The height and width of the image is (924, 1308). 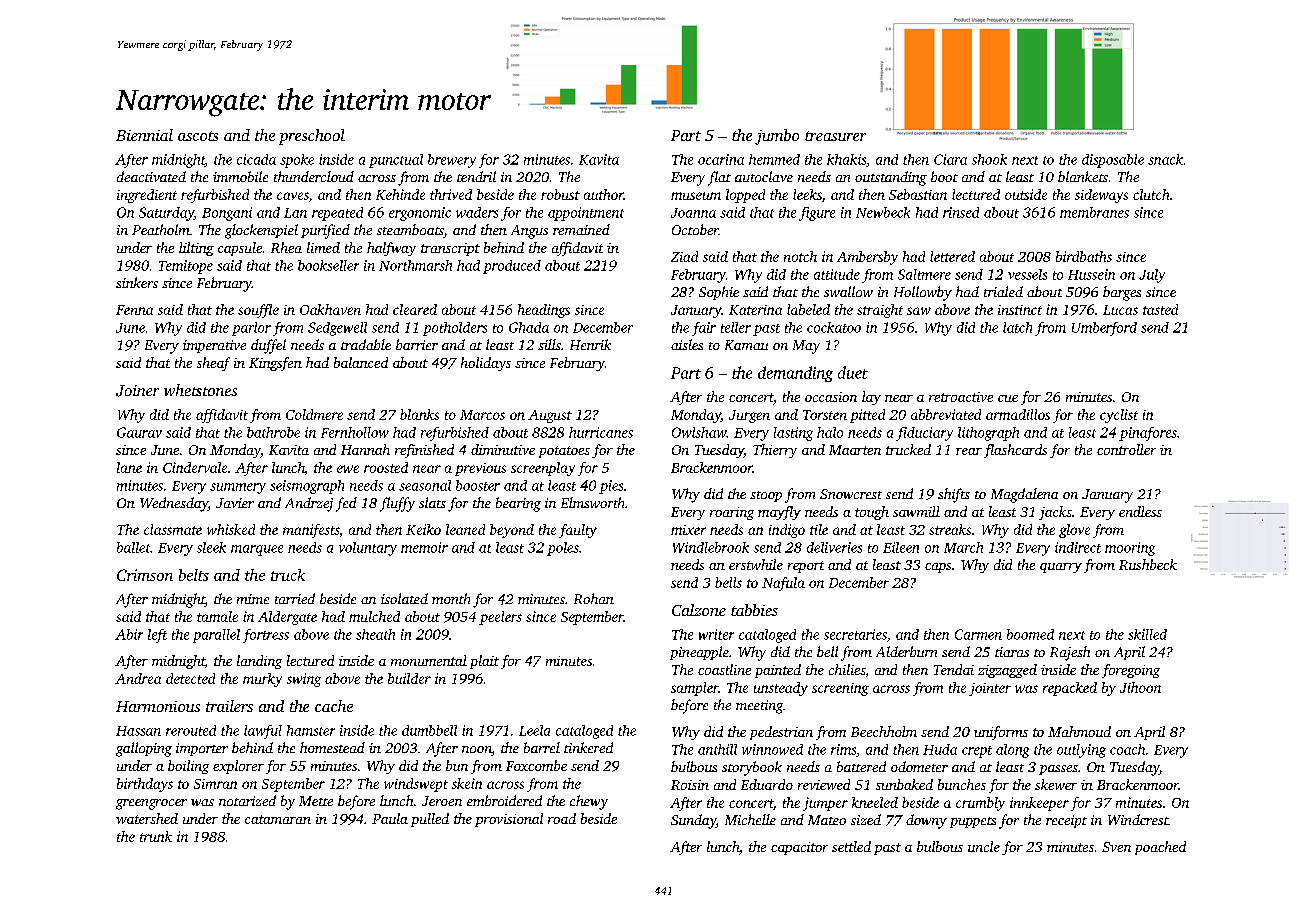 I want to click on Eileen, so click(x=901, y=547).
